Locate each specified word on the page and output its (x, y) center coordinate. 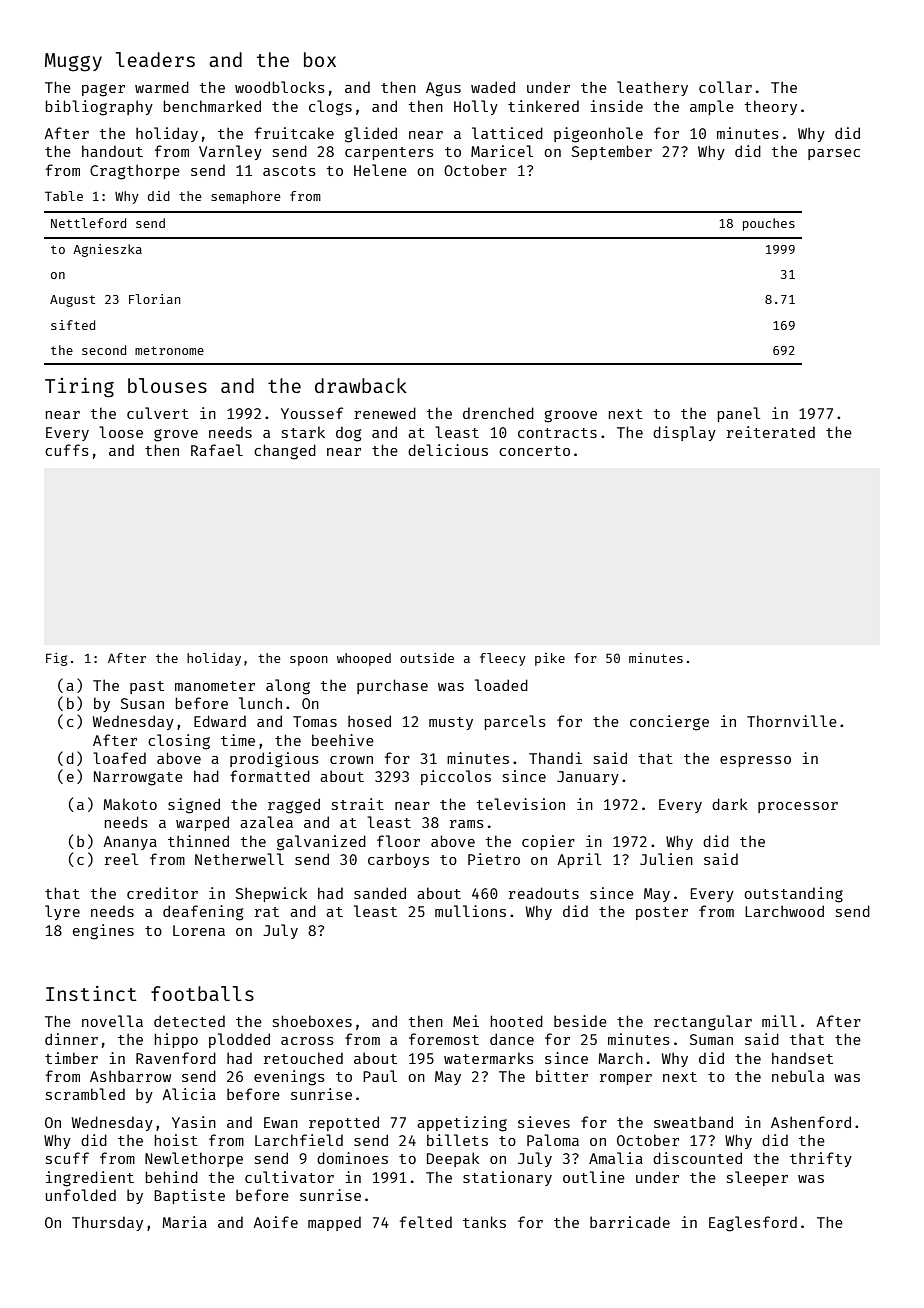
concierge (669, 723)
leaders (155, 59)
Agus (443, 89)
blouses (167, 385)
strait (358, 804)
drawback (361, 385)
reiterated (771, 432)
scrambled (85, 1094)
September (612, 152)
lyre (62, 912)
